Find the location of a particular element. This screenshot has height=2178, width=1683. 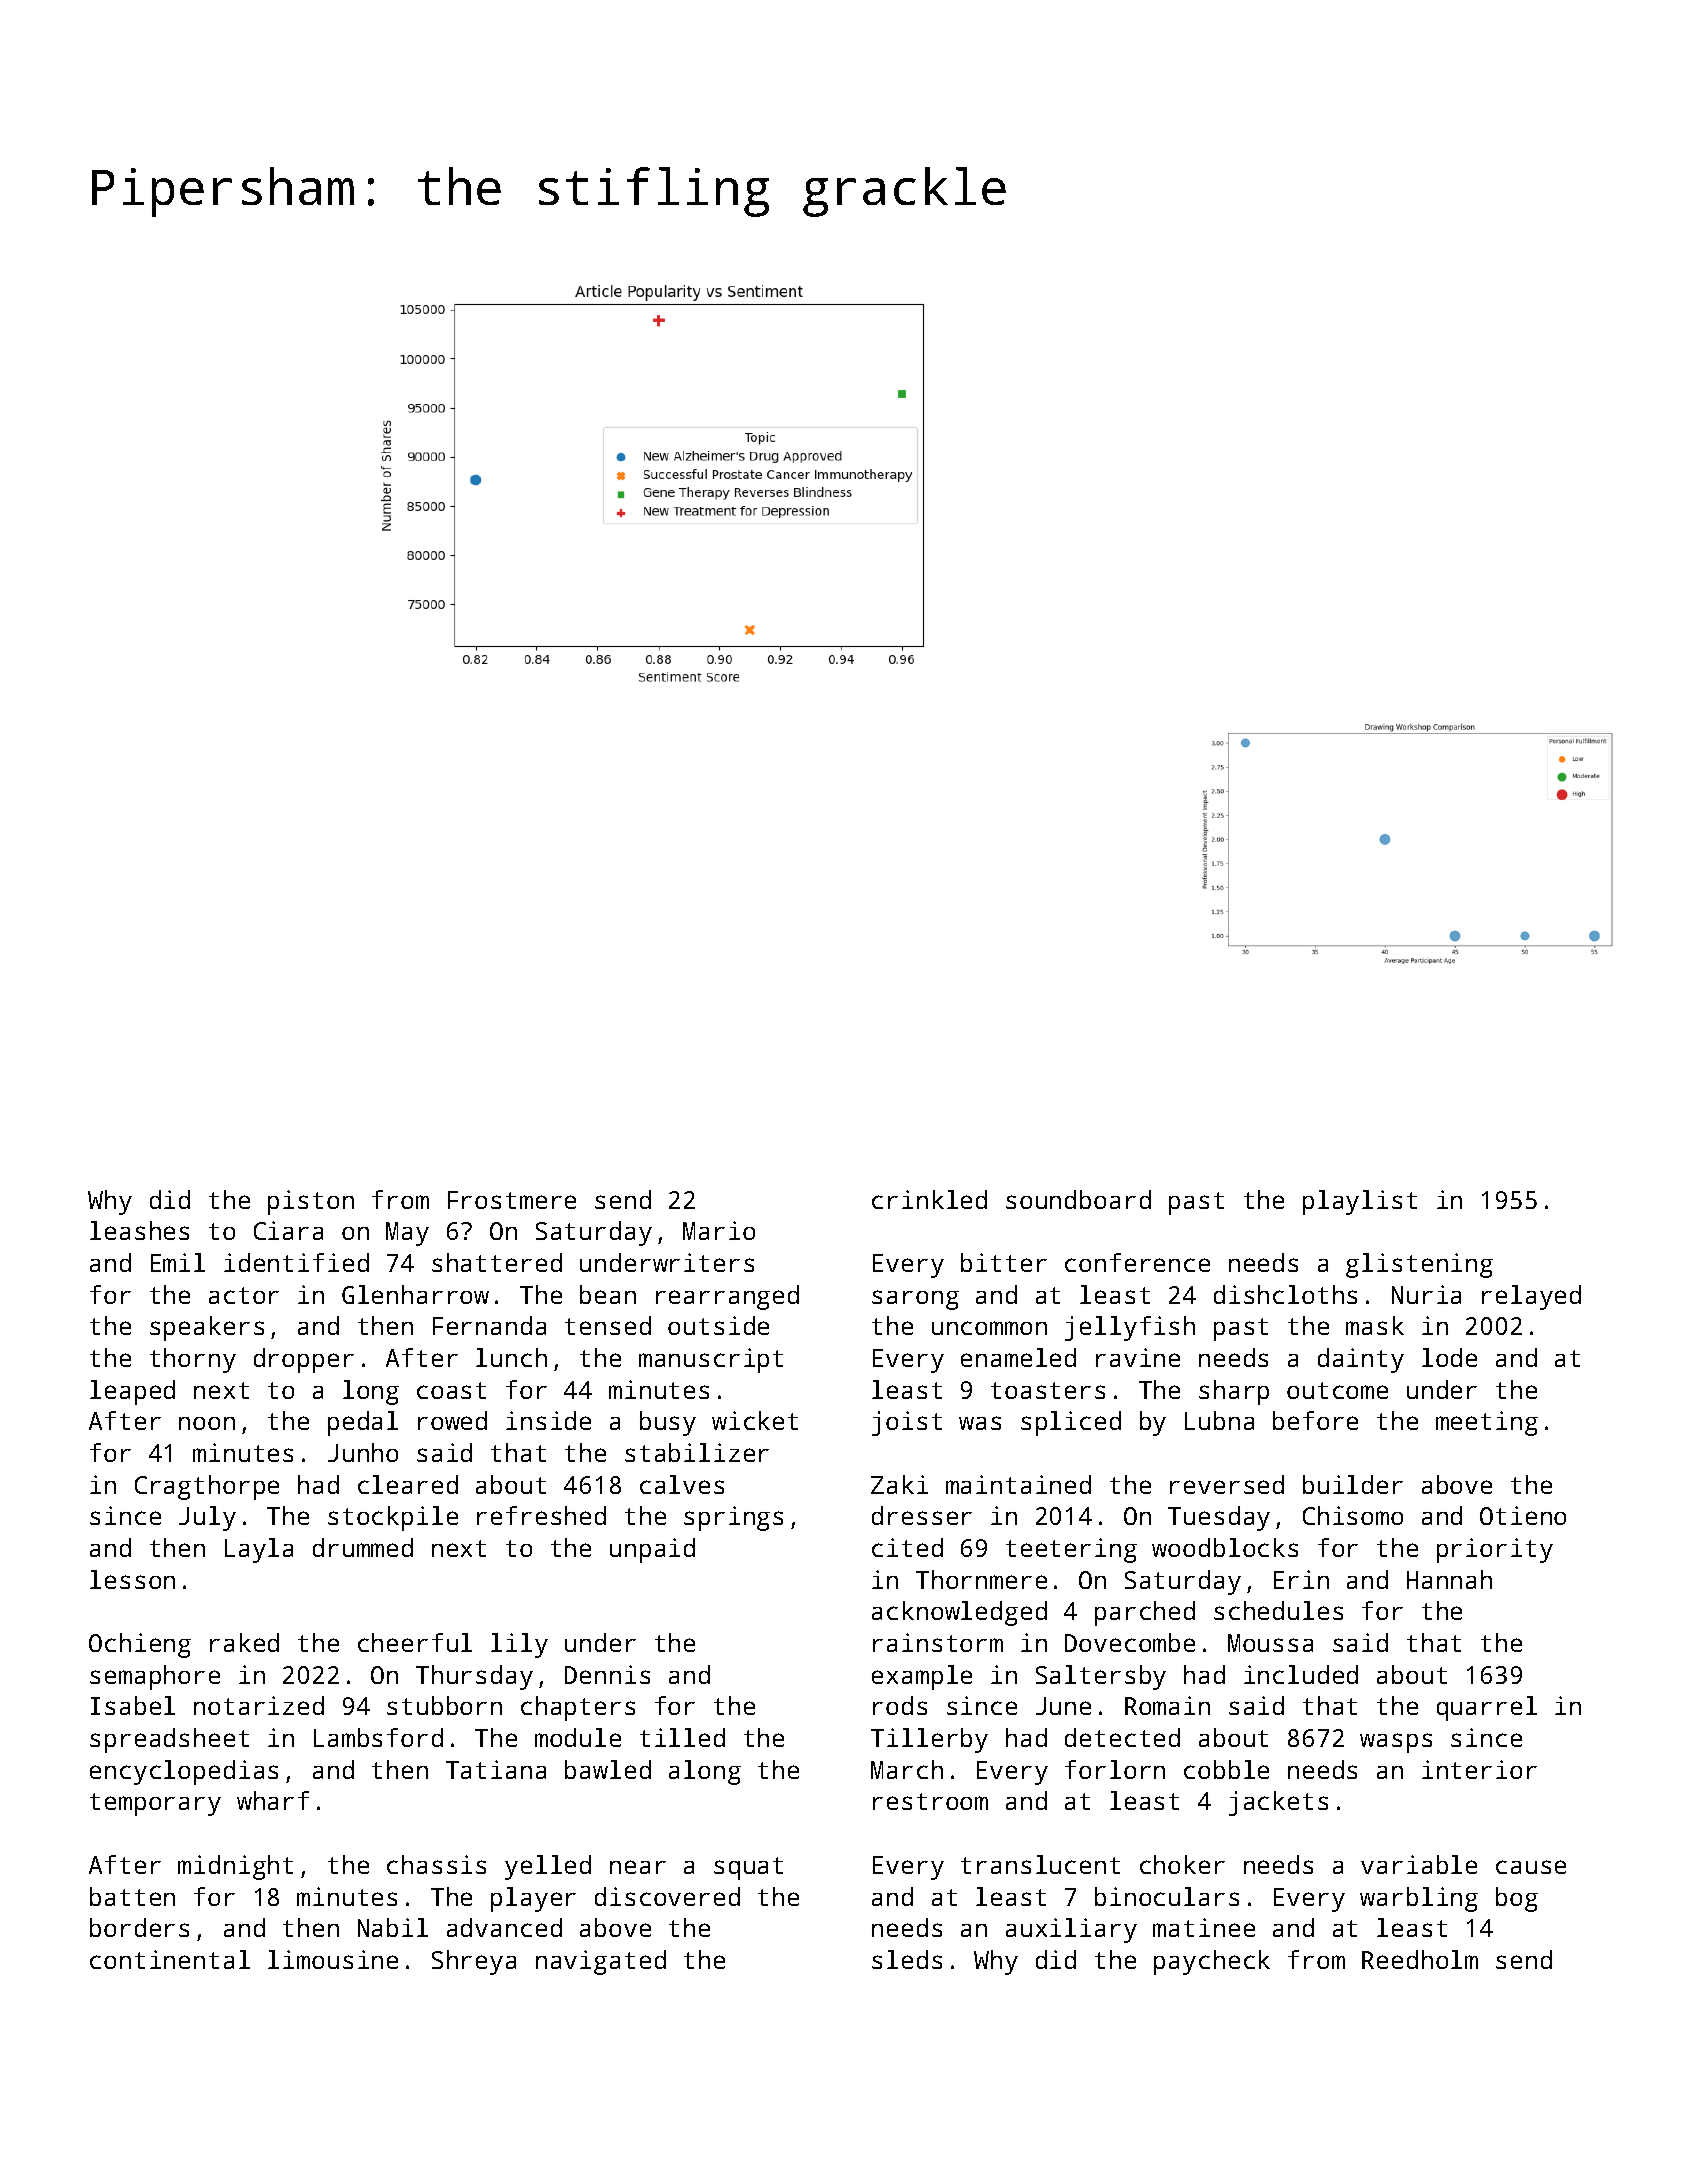

Cragthorpe is located at coordinates (207, 1487).
